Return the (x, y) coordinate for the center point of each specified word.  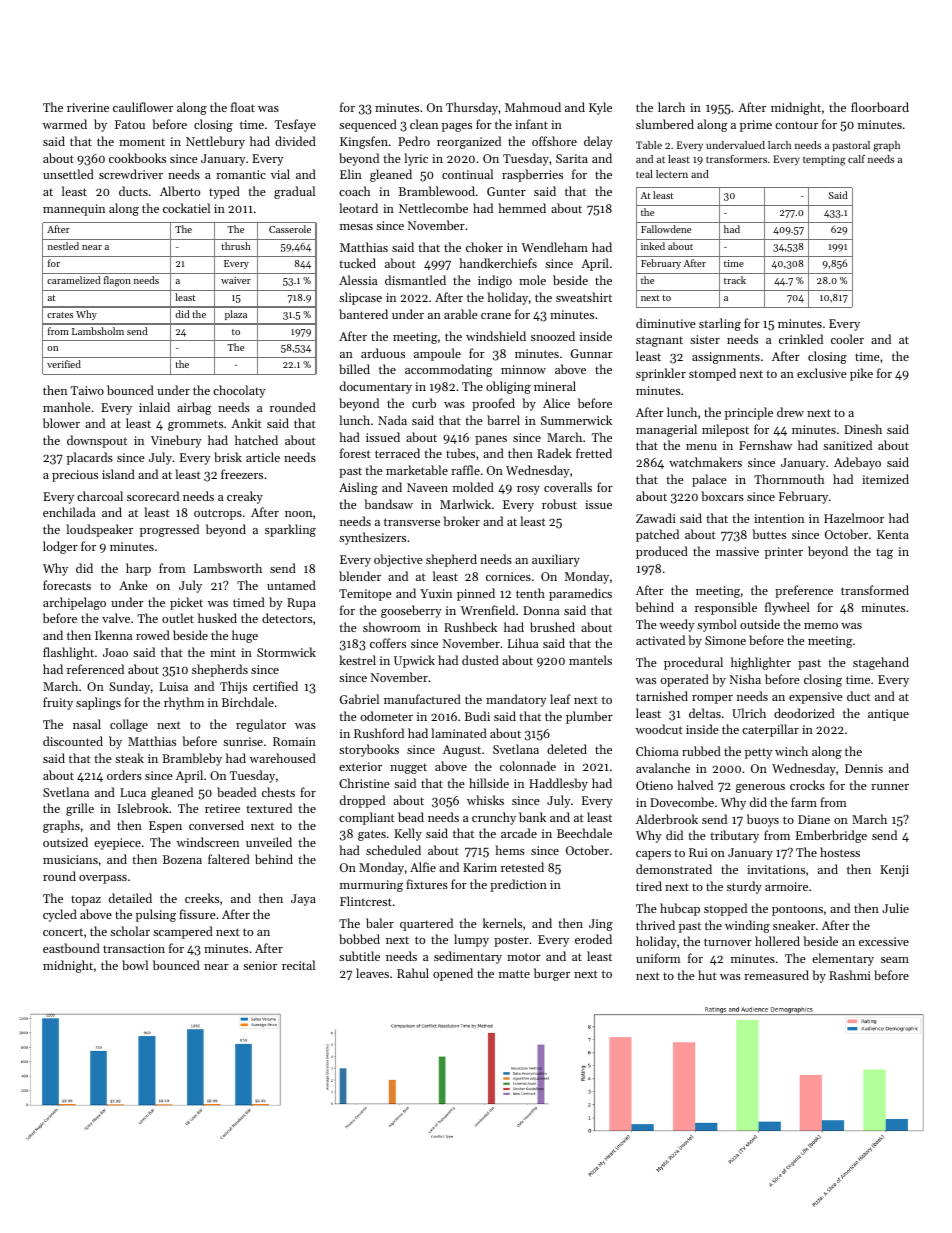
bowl (135, 965)
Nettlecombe (433, 208)
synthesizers (372, 538)
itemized (885, 479)
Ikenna (113, 635)
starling (720, 324)
